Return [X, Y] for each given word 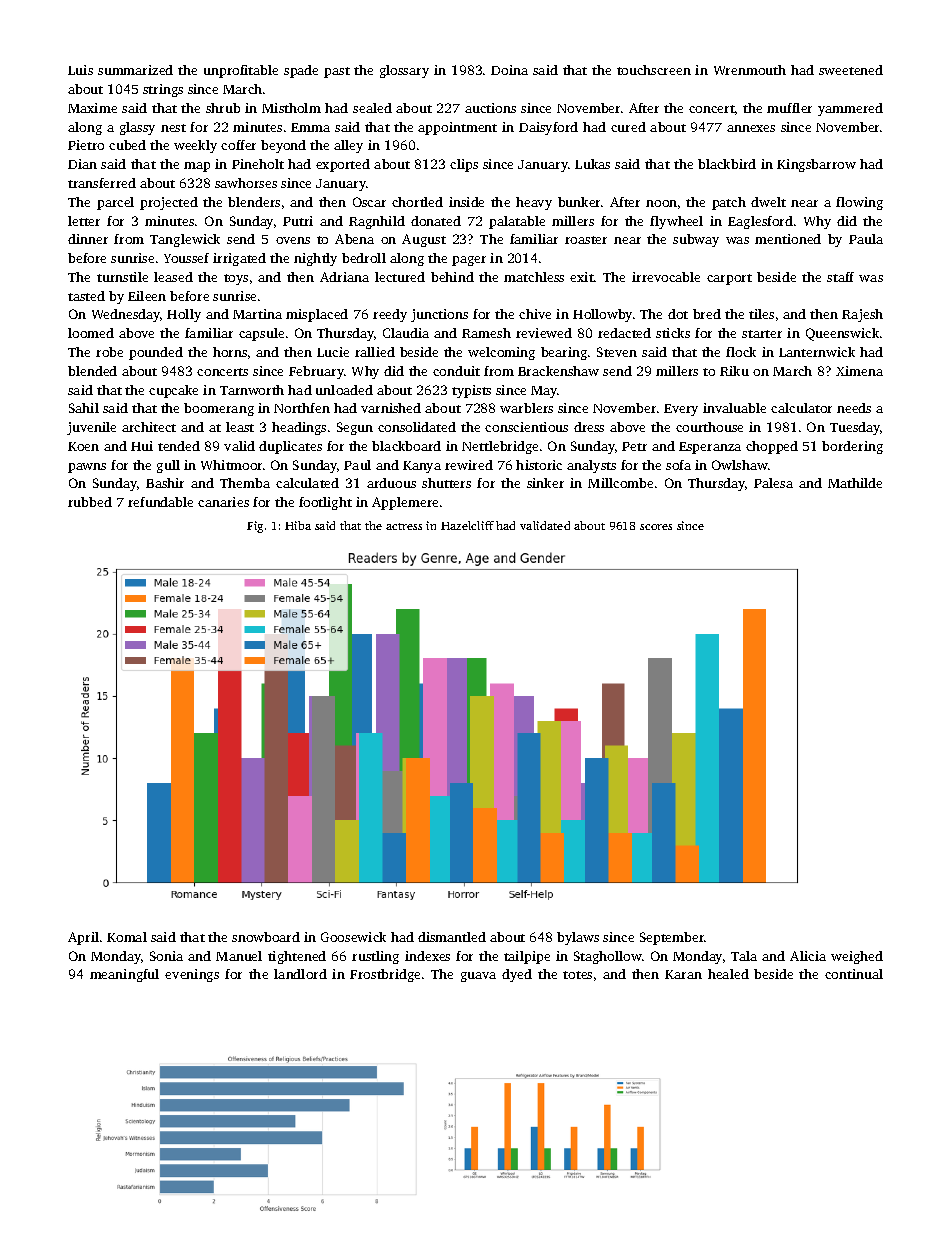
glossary [404, 71]
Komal [127, 937]
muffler [789, 108]
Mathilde [855, 483]
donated [436, 221]
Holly [184, 315]
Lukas [592, 164]
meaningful [124, 975]
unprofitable [241, 71]
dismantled [452, 937]
